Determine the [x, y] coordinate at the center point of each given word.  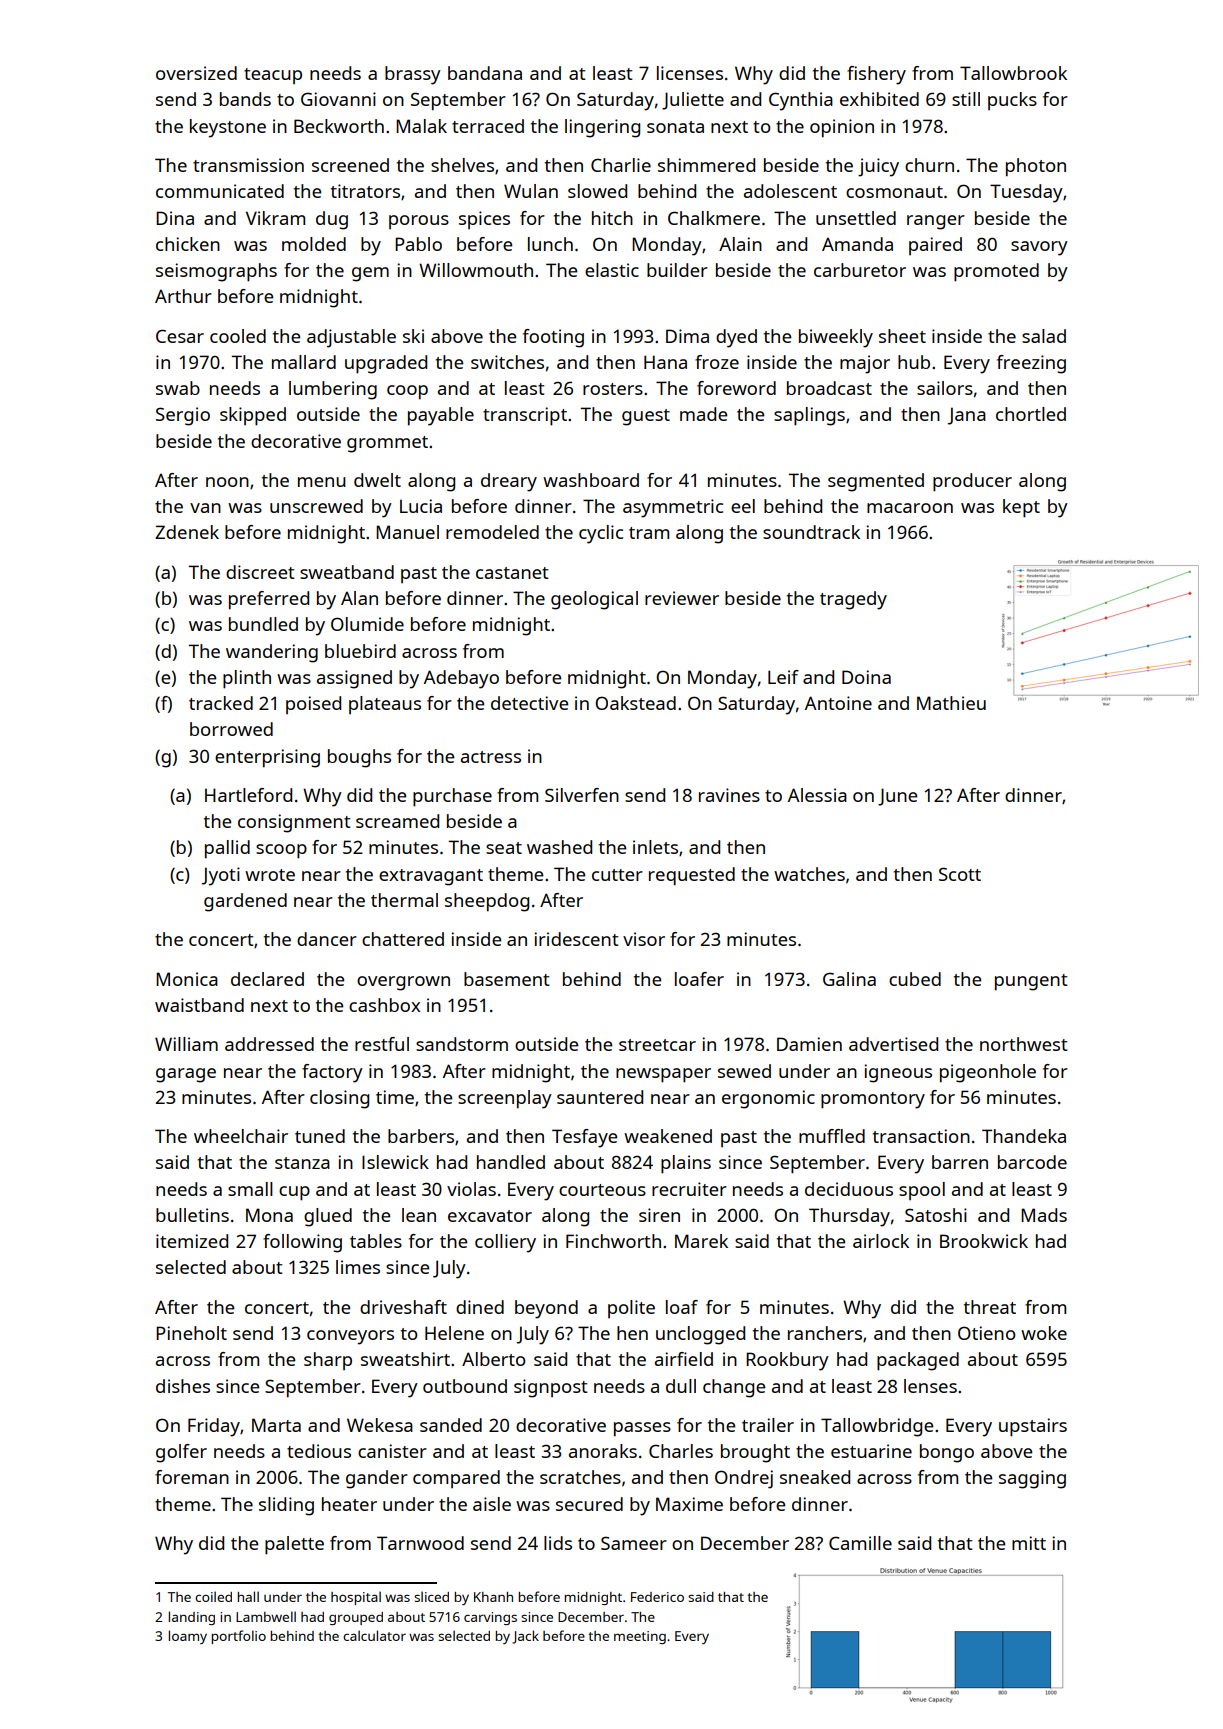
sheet [902, 336]
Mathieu [951, 703]
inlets [655, 847]
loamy [187, 1637]
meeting [640, 1637]
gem [370, 274]
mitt [1029, 1543]
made [703, 414]
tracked [221, 703]
